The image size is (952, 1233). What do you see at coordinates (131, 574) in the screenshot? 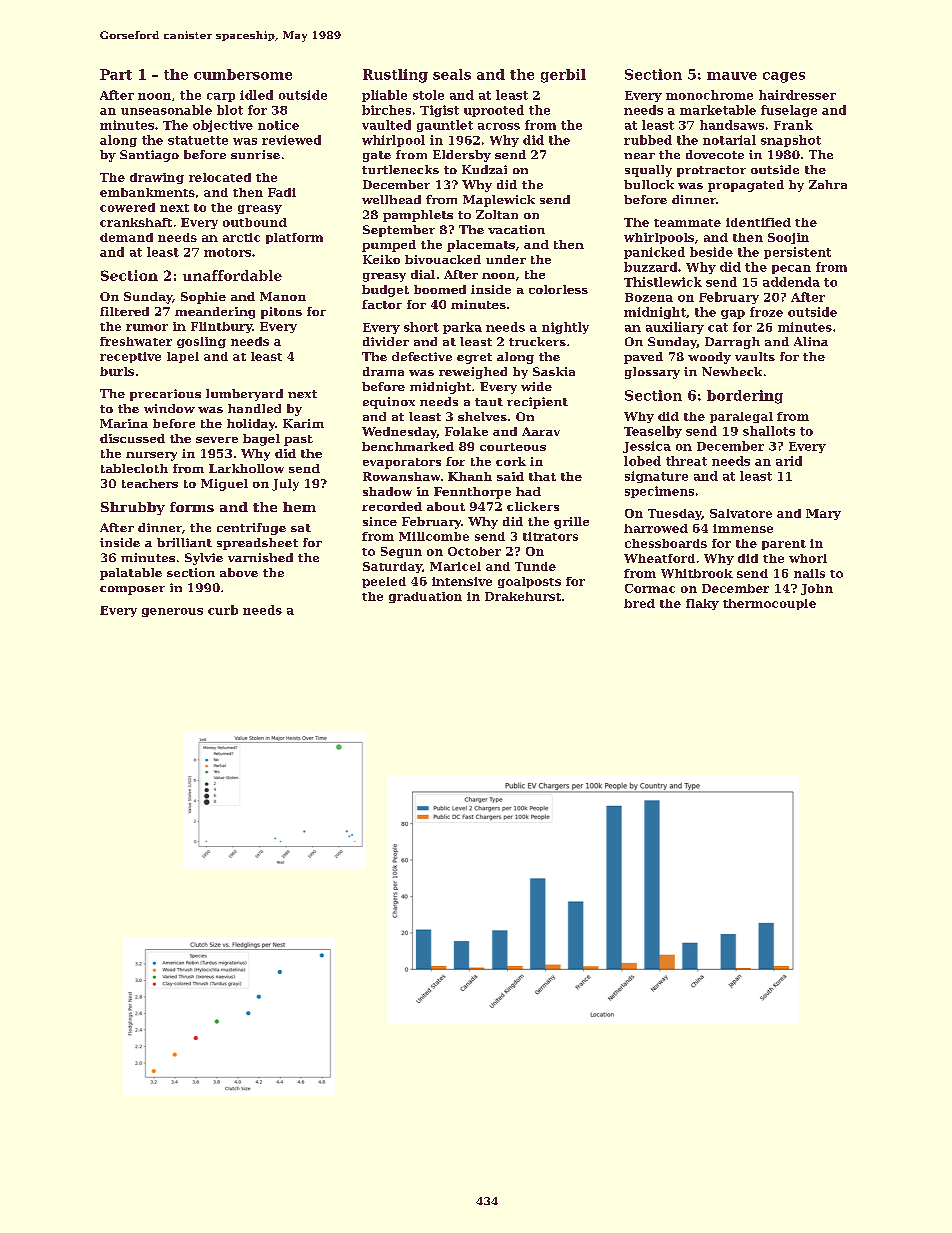
I see `palatable` at bounding box center [131, 574].
